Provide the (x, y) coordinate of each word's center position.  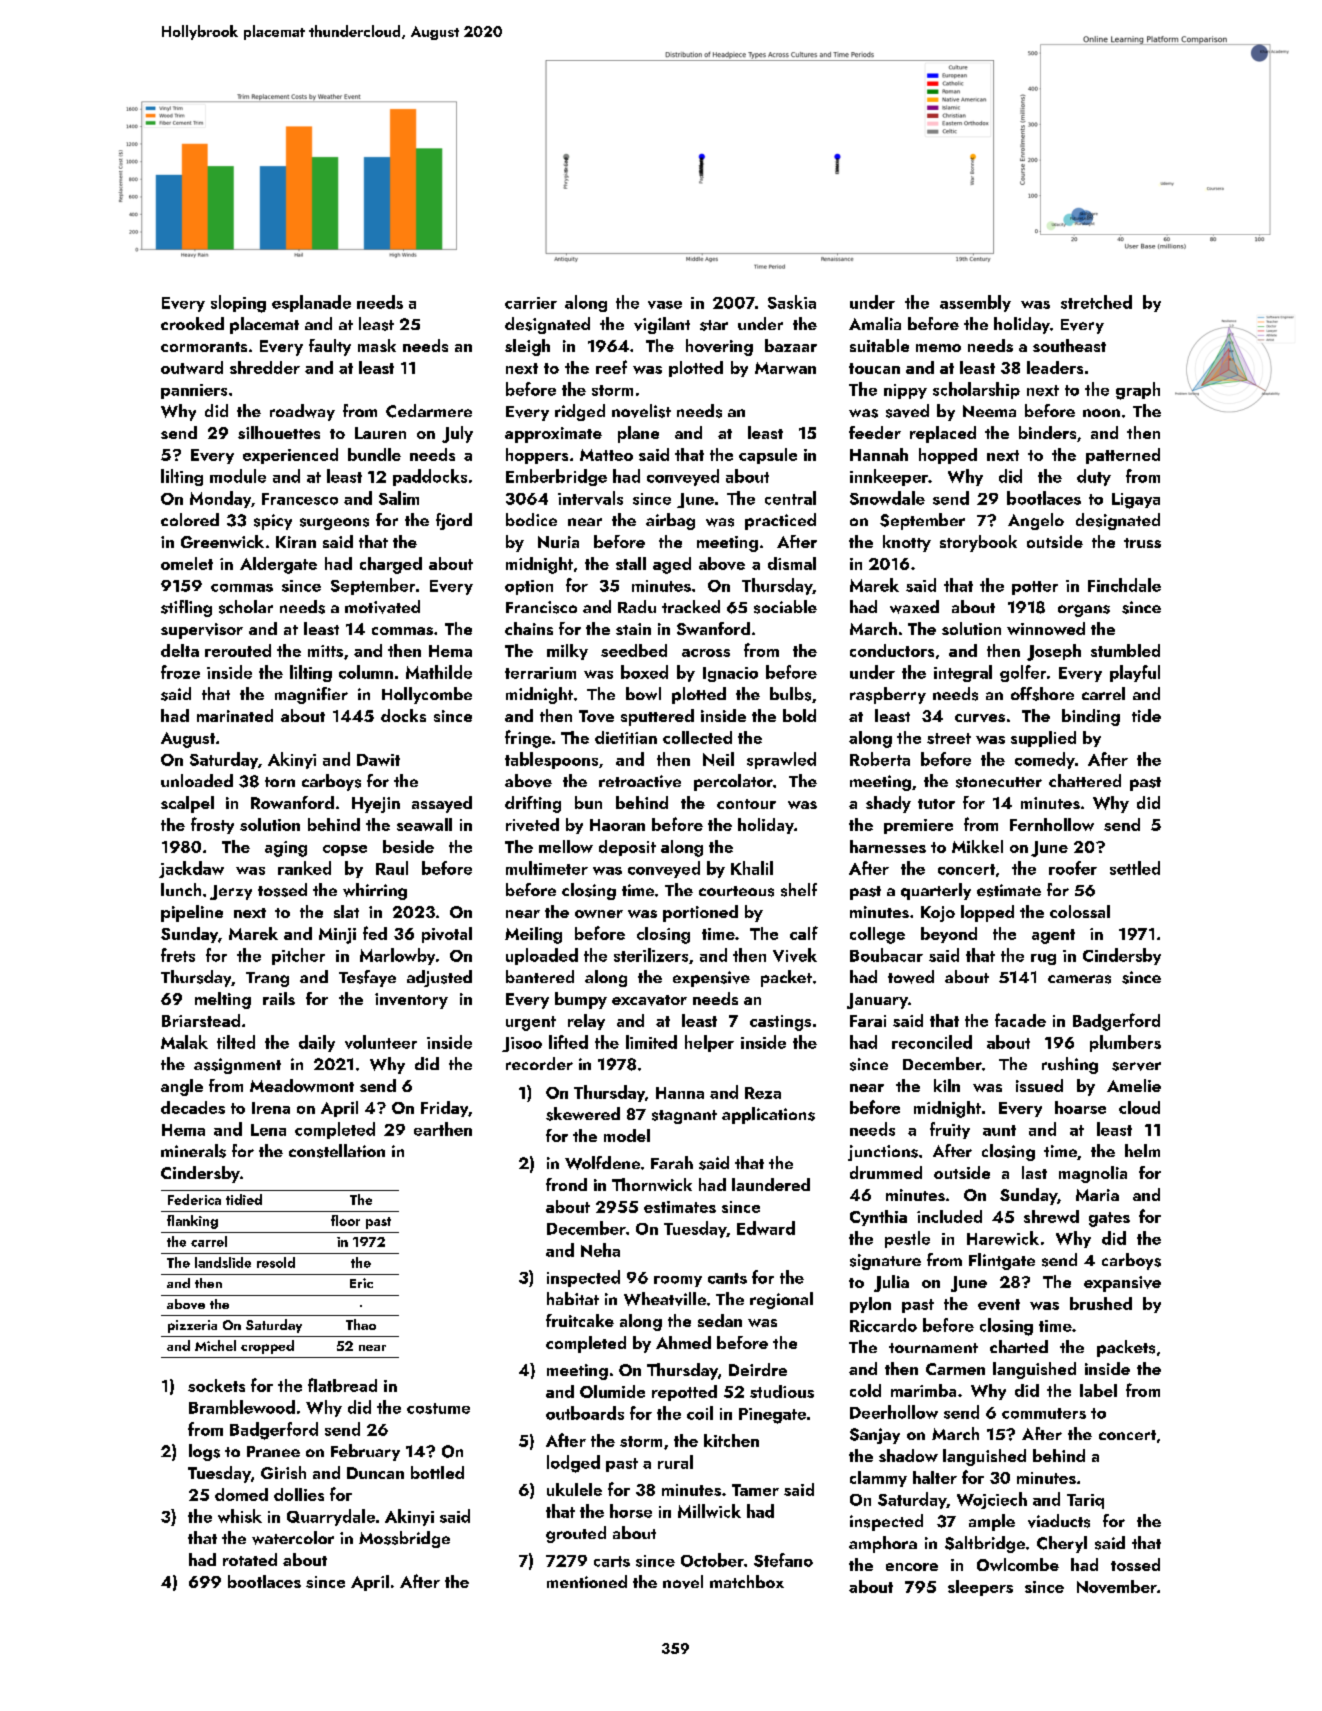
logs (204, 1452)
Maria (1097, 1195)
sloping (238, 304)
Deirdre (758, 1369)
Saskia (792, 302)
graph (1138, 391)
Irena (271, 1108)
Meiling (533, 935)
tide (1146, 715)
